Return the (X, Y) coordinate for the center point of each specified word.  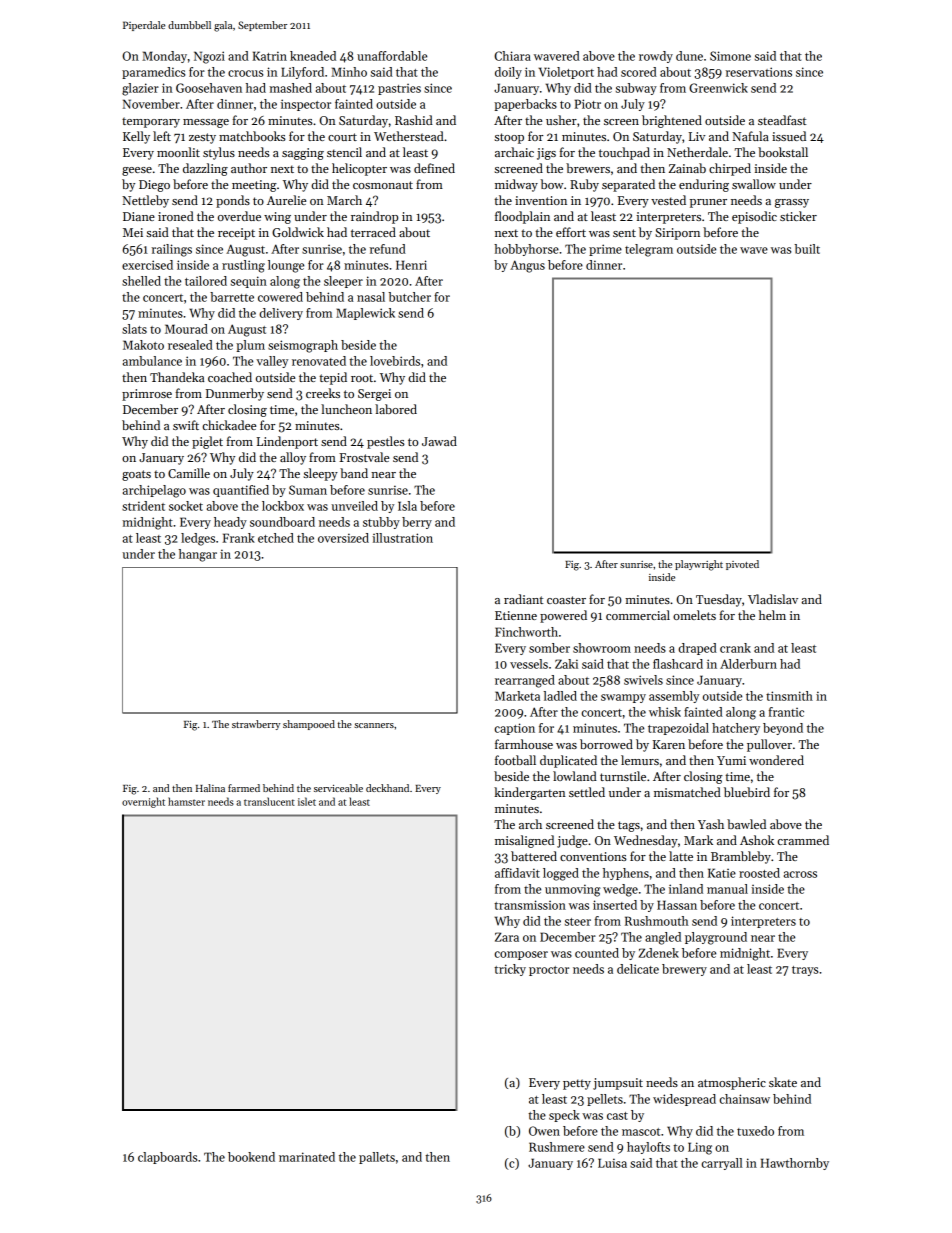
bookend (251, 1157)
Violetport (566, 73)
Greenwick (718, 88)
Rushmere (557, 1147)
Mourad (186, 329)
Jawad (439, 441)
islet (307, 801)
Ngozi (209, 57)
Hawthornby (795, 1164)
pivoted (742, 565)
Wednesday (646, 841)
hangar (198, 555)
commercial (638, 615)
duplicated (568, 761)
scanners (374, 725)
